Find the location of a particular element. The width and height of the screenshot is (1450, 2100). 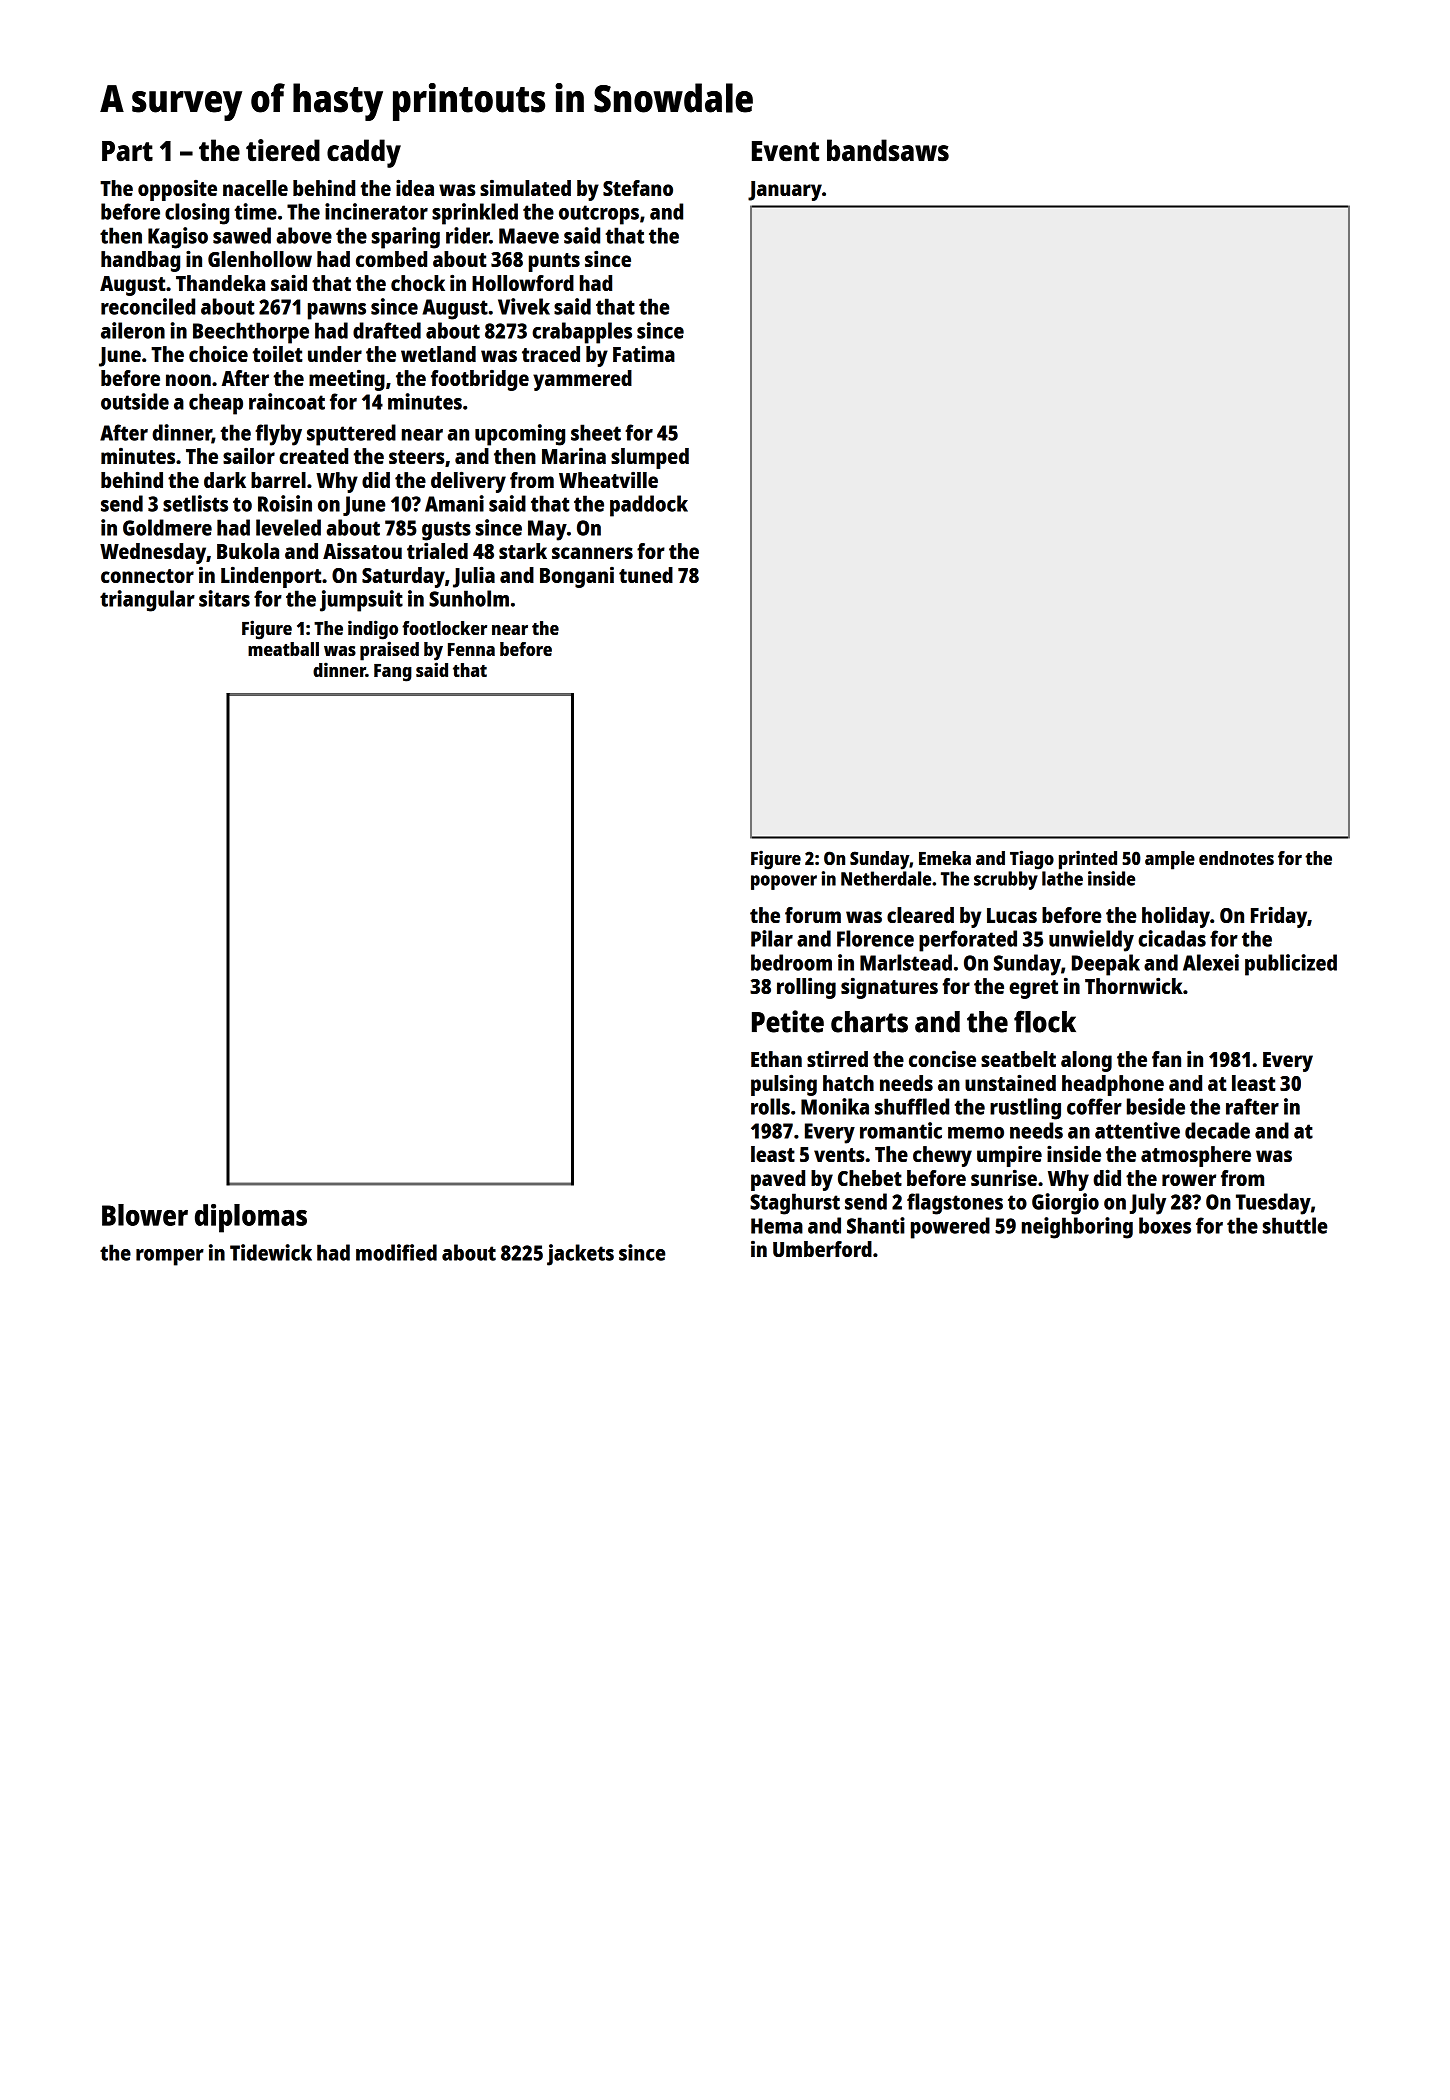

Fenna is located at coordinates (471, 649).
